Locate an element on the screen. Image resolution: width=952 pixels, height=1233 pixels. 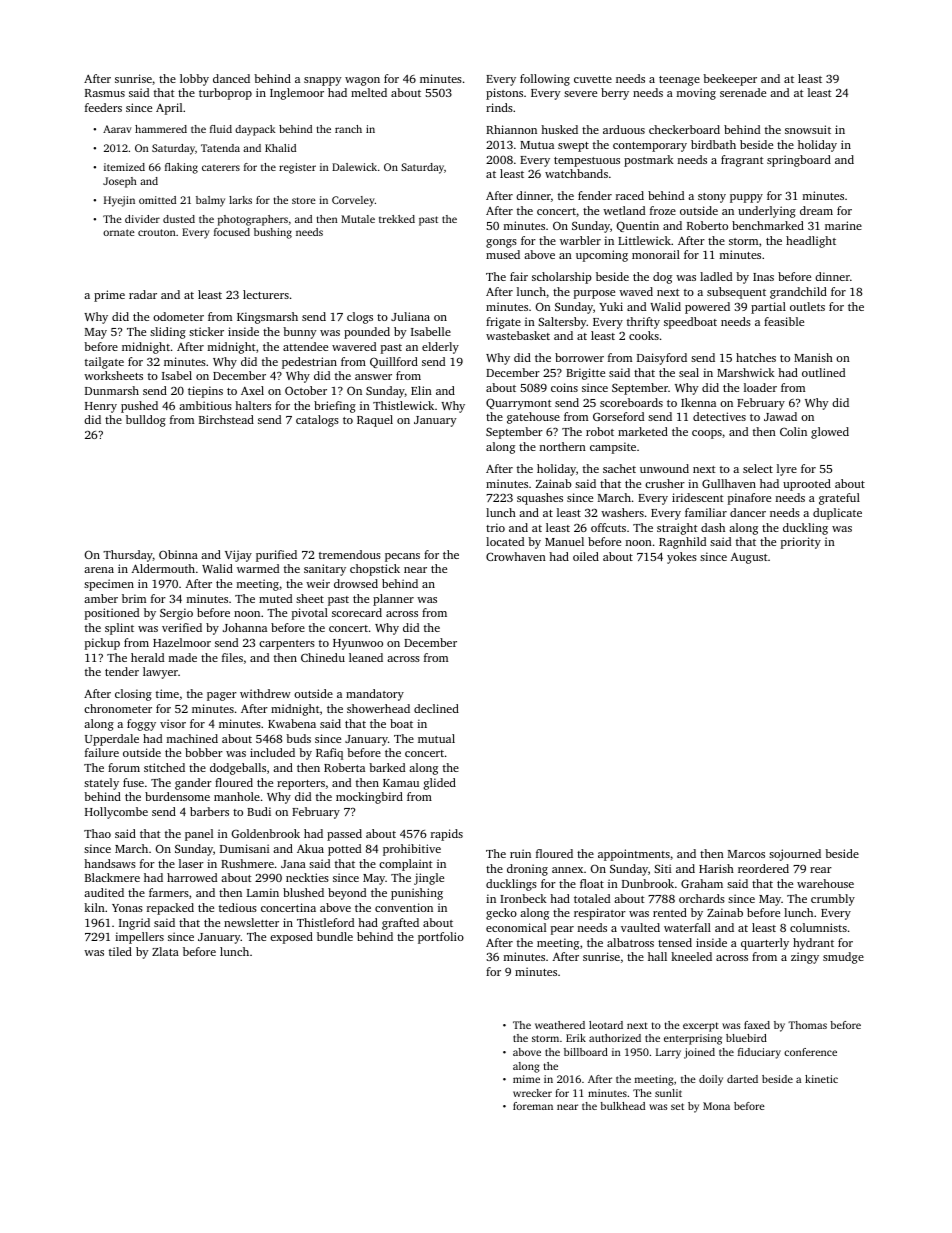
powered is located at coordinates (707, 308).
